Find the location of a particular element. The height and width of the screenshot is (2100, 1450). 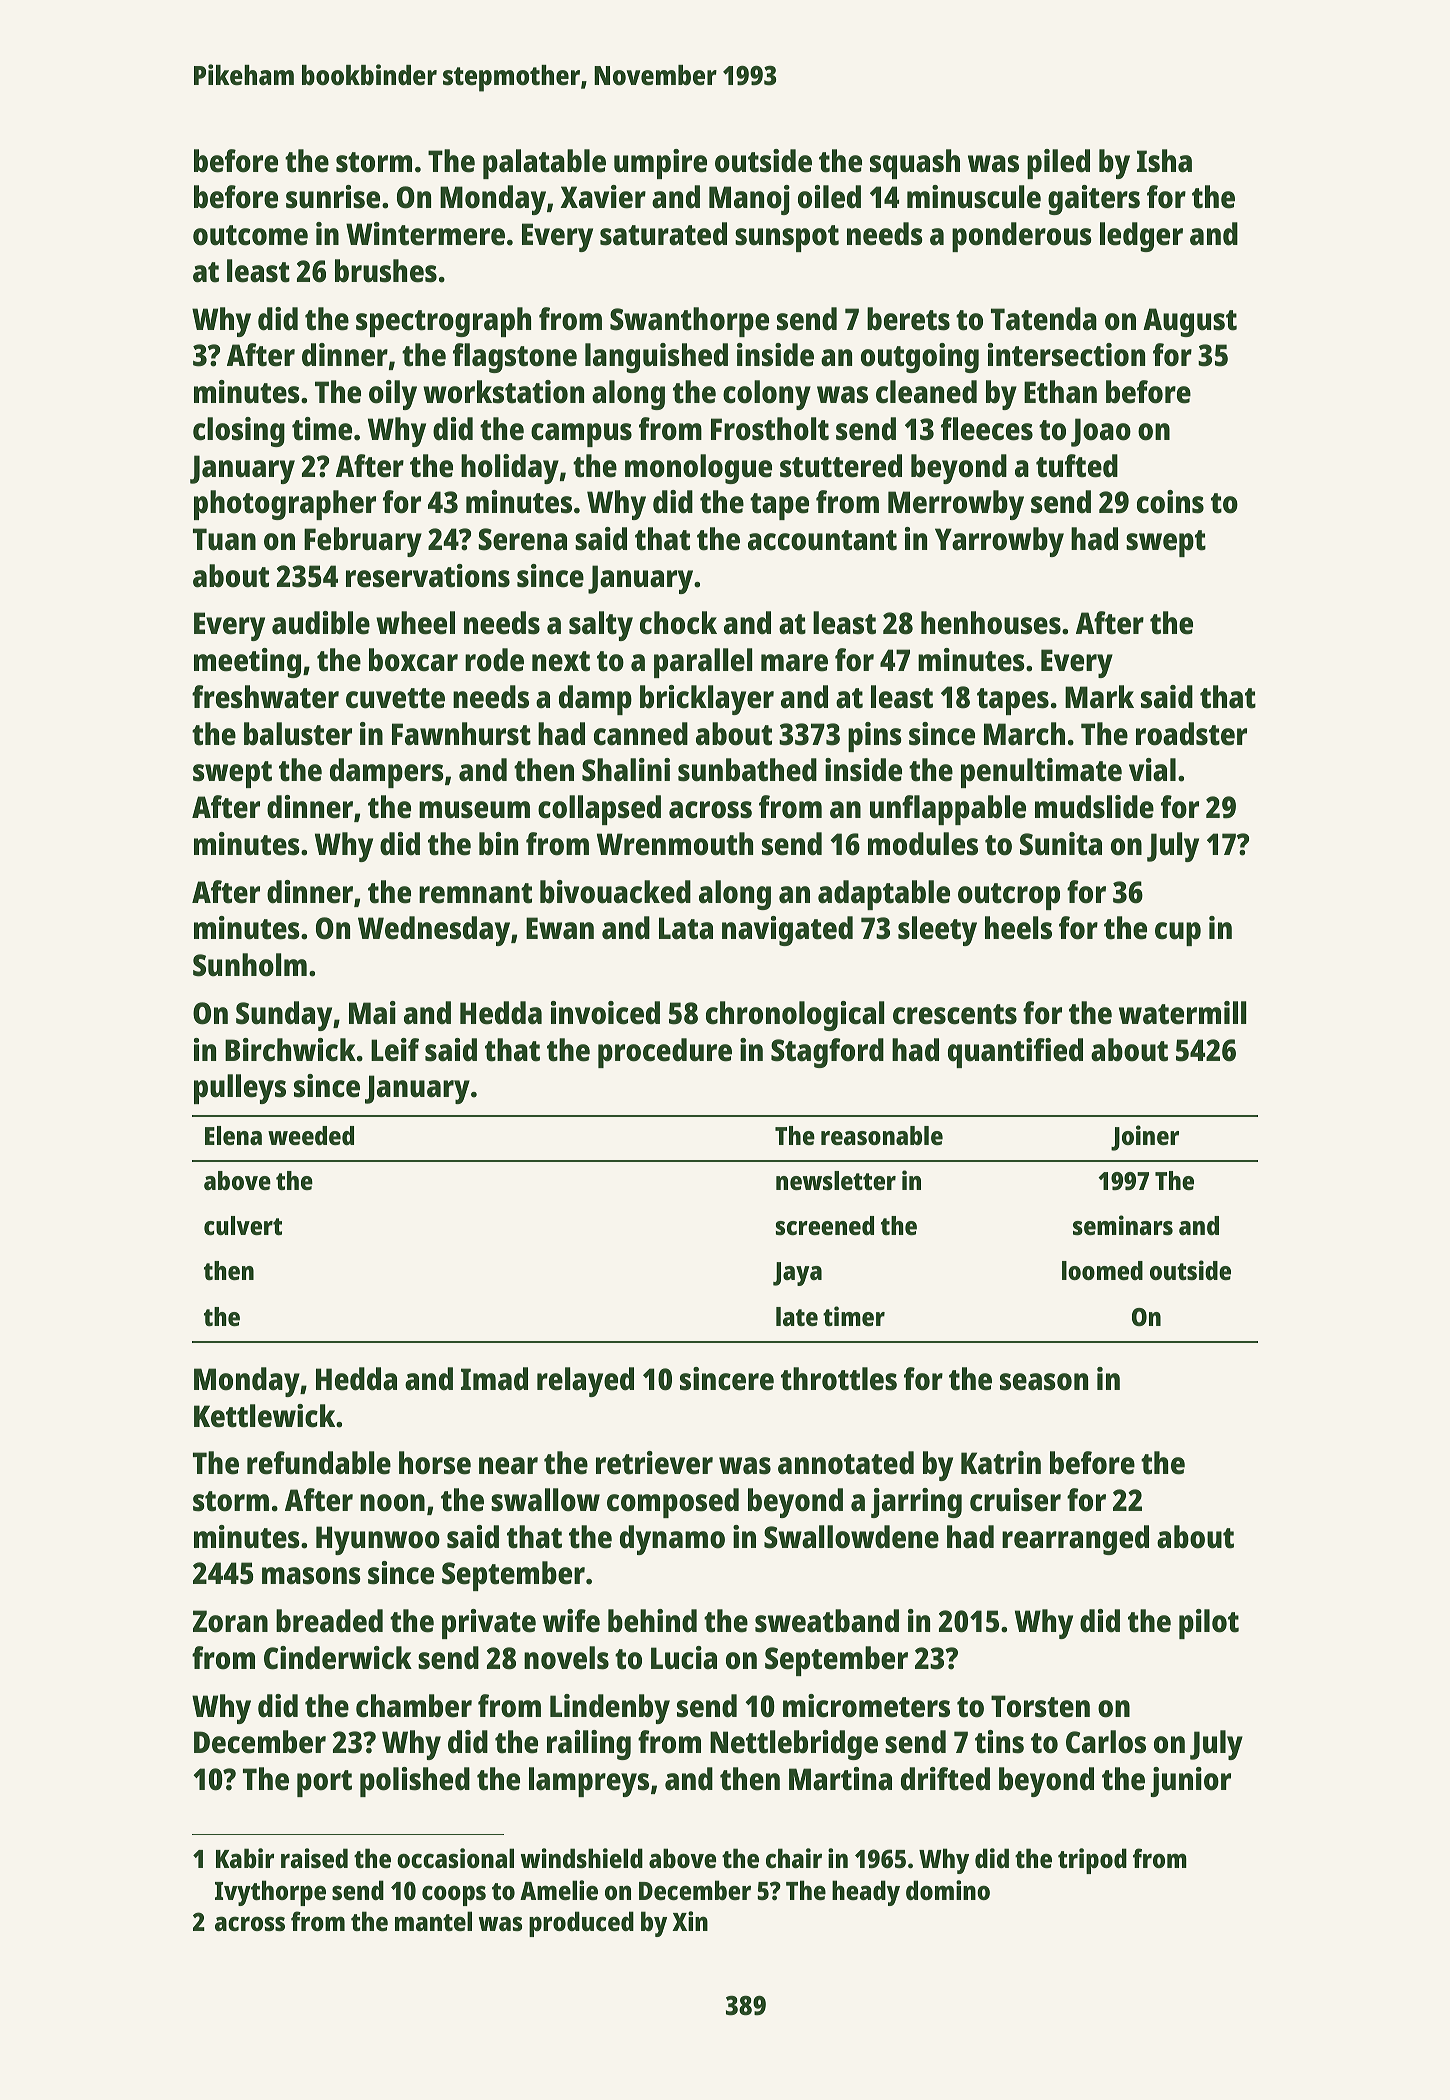

Isha is located at coordinates (1164, 161).
